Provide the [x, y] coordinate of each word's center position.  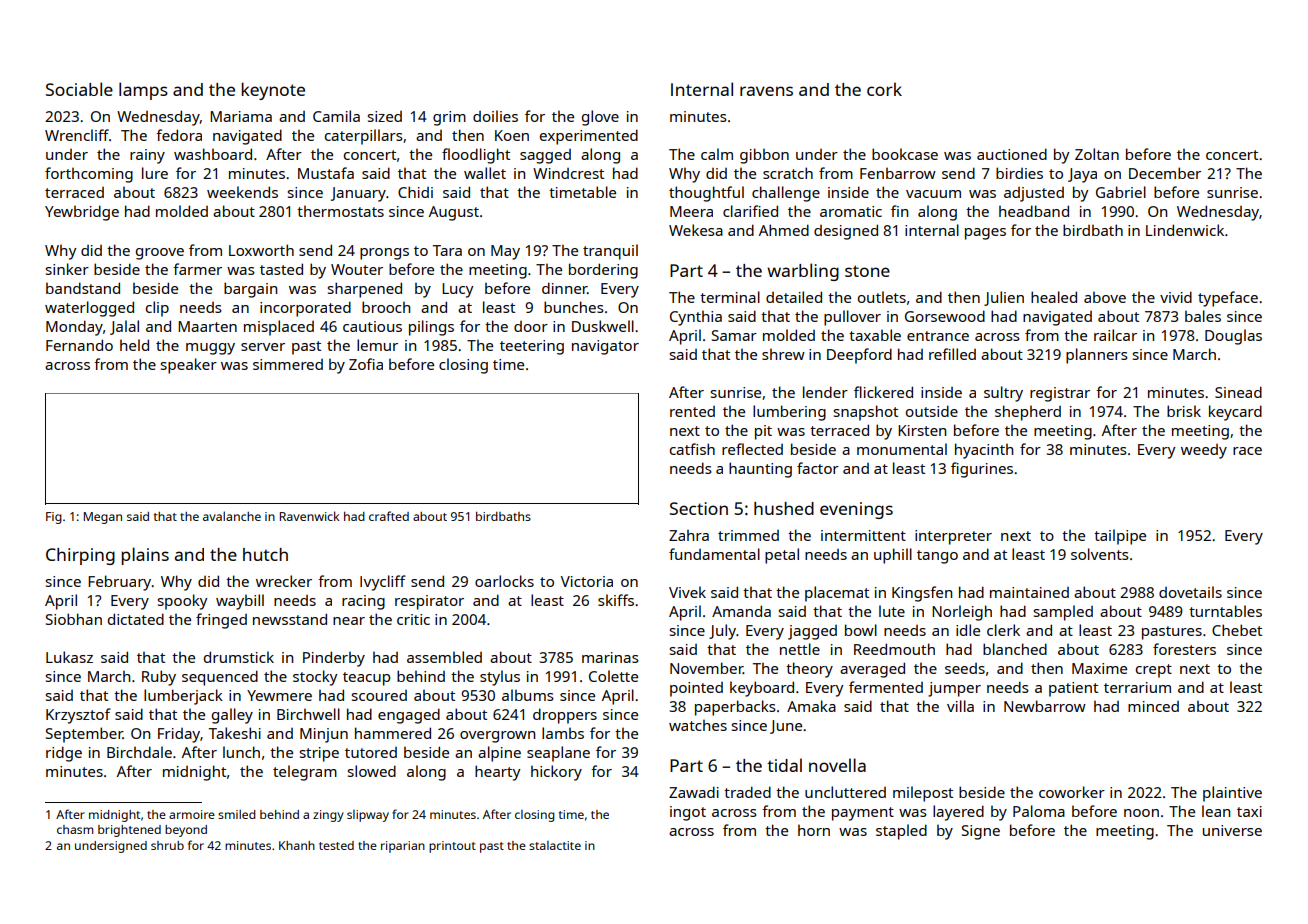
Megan [103, 518]
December [1165, 173]
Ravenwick [310, 516]
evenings [856, 510]
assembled [444, 657]
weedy [1204, 451]
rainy [147, 156]
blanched [1015, 649]
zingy [328, 816]
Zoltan [1097, 154]
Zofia [366, 364]
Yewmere [279, 695]
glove [600, 118]
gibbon [764, 156]
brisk [1184, 411]
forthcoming [89, 175]
